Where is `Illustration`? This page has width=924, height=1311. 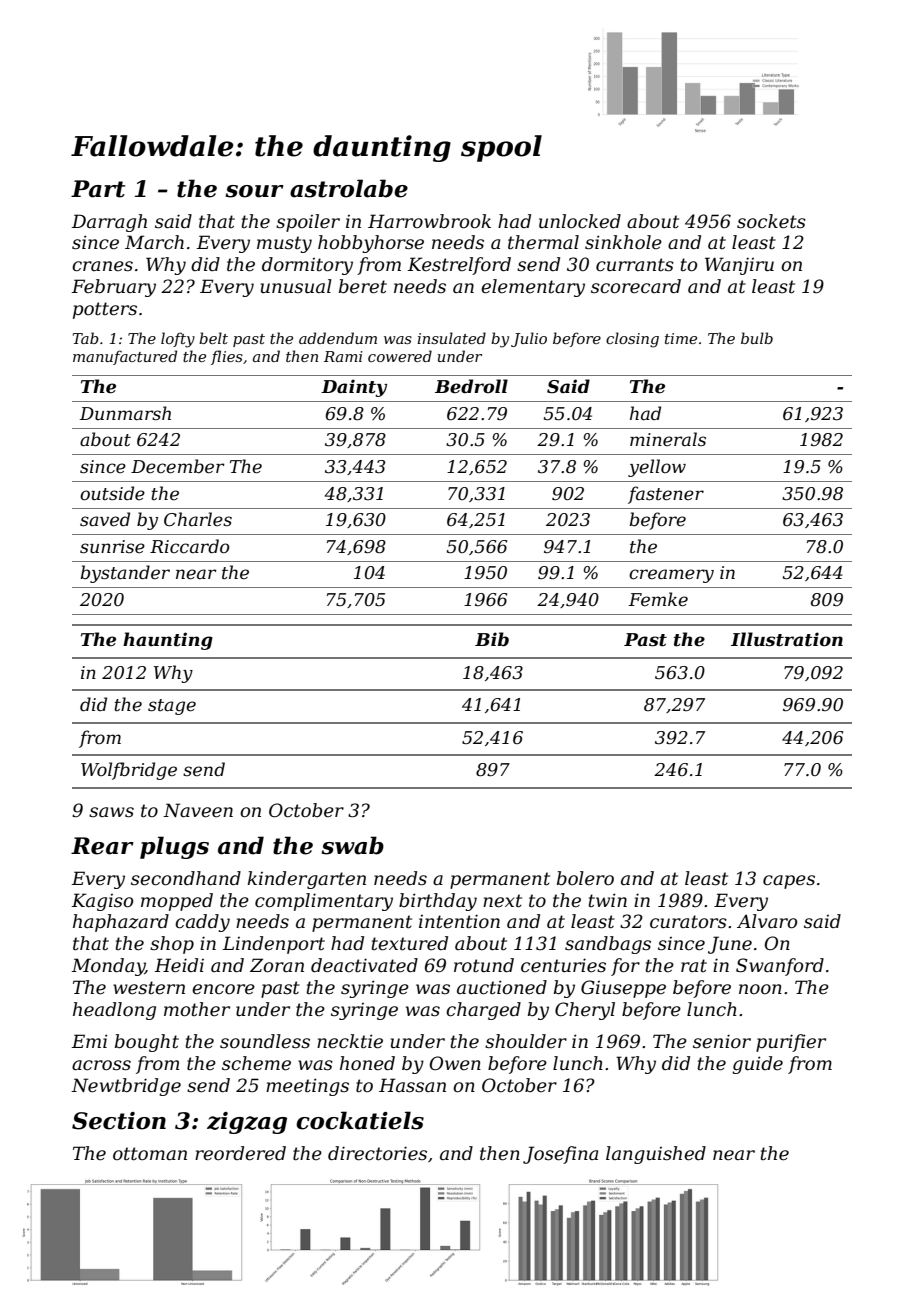
Illustration is located at coordinates (787, 639).
